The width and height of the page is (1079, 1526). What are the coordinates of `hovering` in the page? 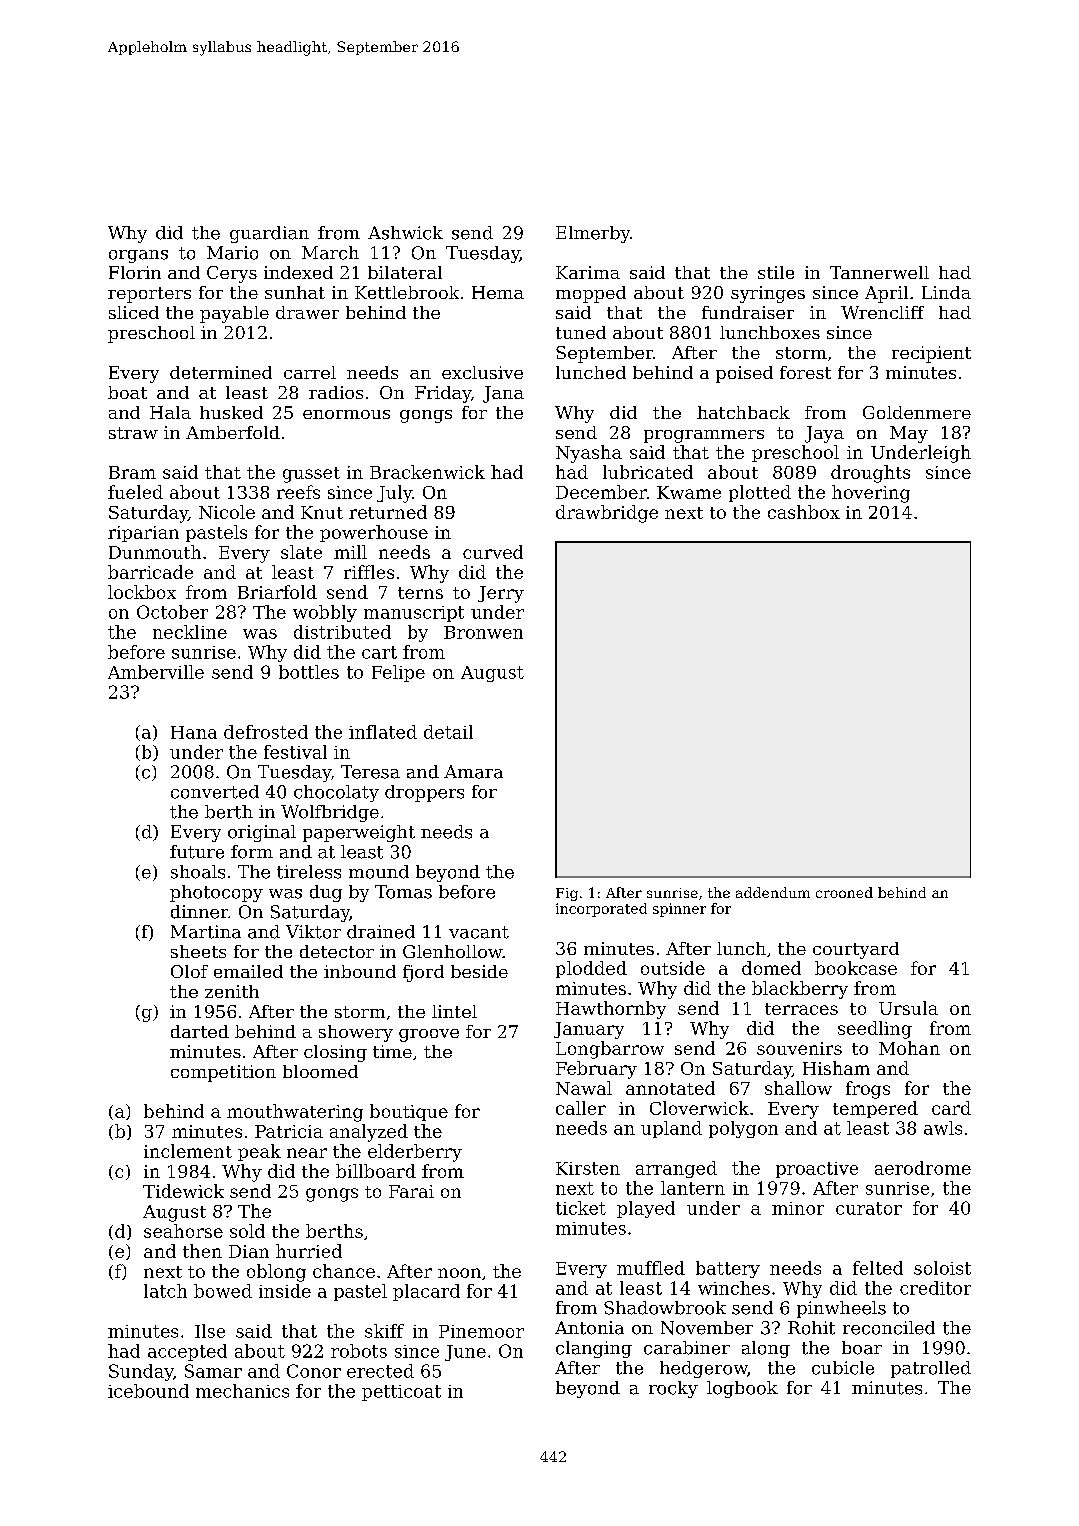 It's located at (871, 494).
